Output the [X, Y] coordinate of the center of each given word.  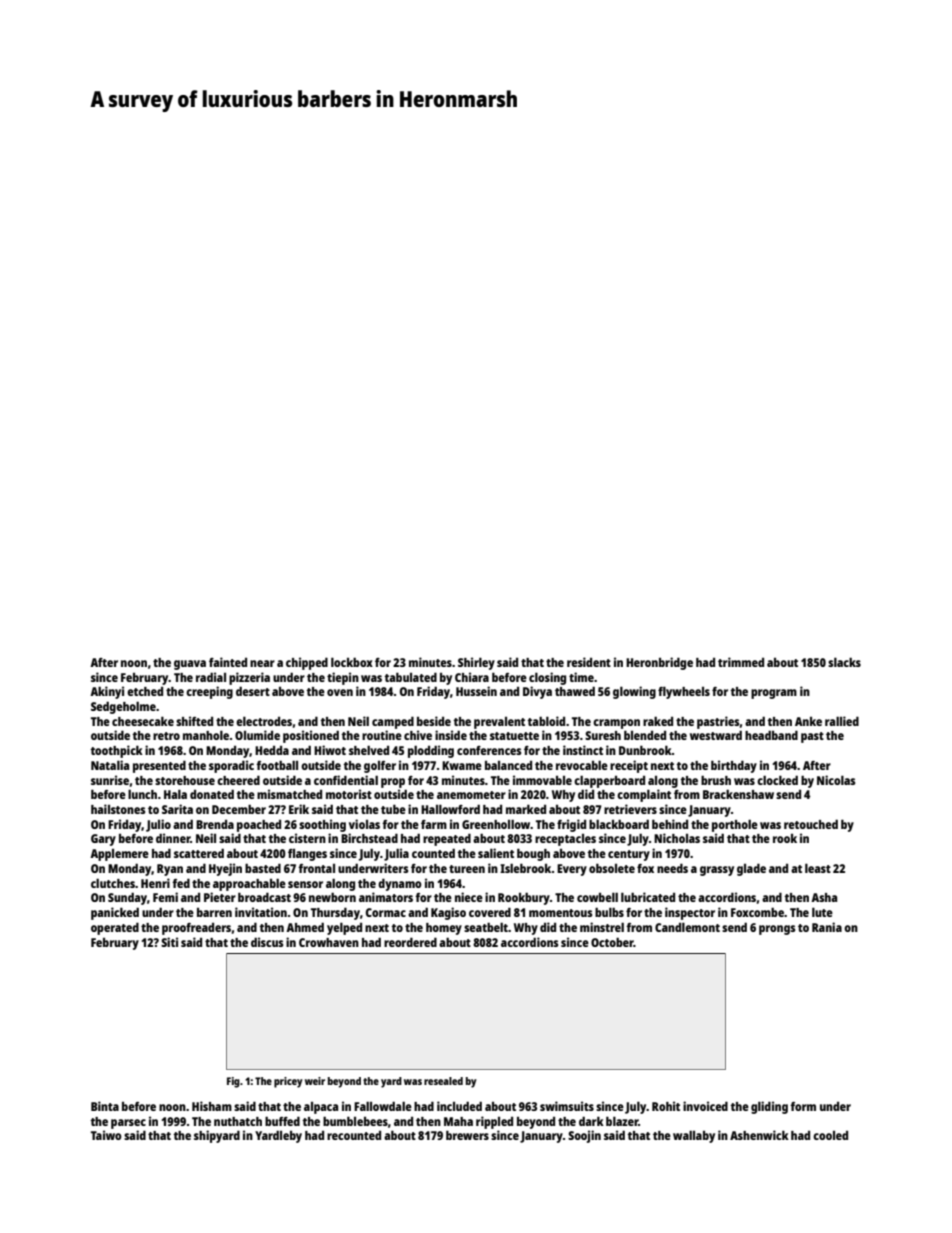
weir [315, 1081]
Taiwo [106, 1135]
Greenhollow [496, 824]
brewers [467, 1135]
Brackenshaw [738, 794]
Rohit [666, 1106]
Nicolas [836, 780]
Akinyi [107, 692]
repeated [447, 839]
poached [259, 826]
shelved [369, 750]
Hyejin [225, 869]
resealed [443, 1081]
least [818, 868]
